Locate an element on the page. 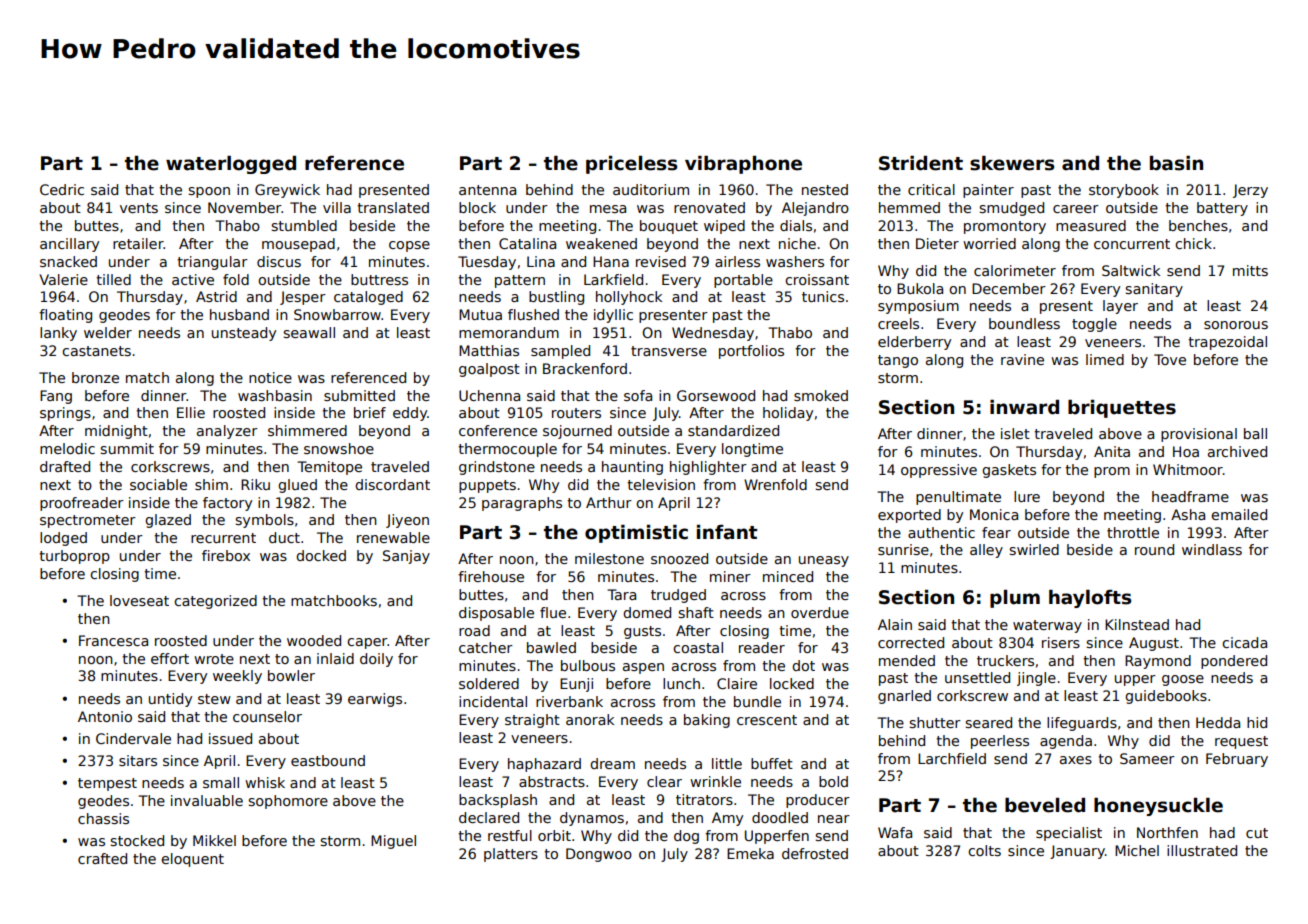 This page has height=924, width=1308. brief is located at coordinates (370, 412).
